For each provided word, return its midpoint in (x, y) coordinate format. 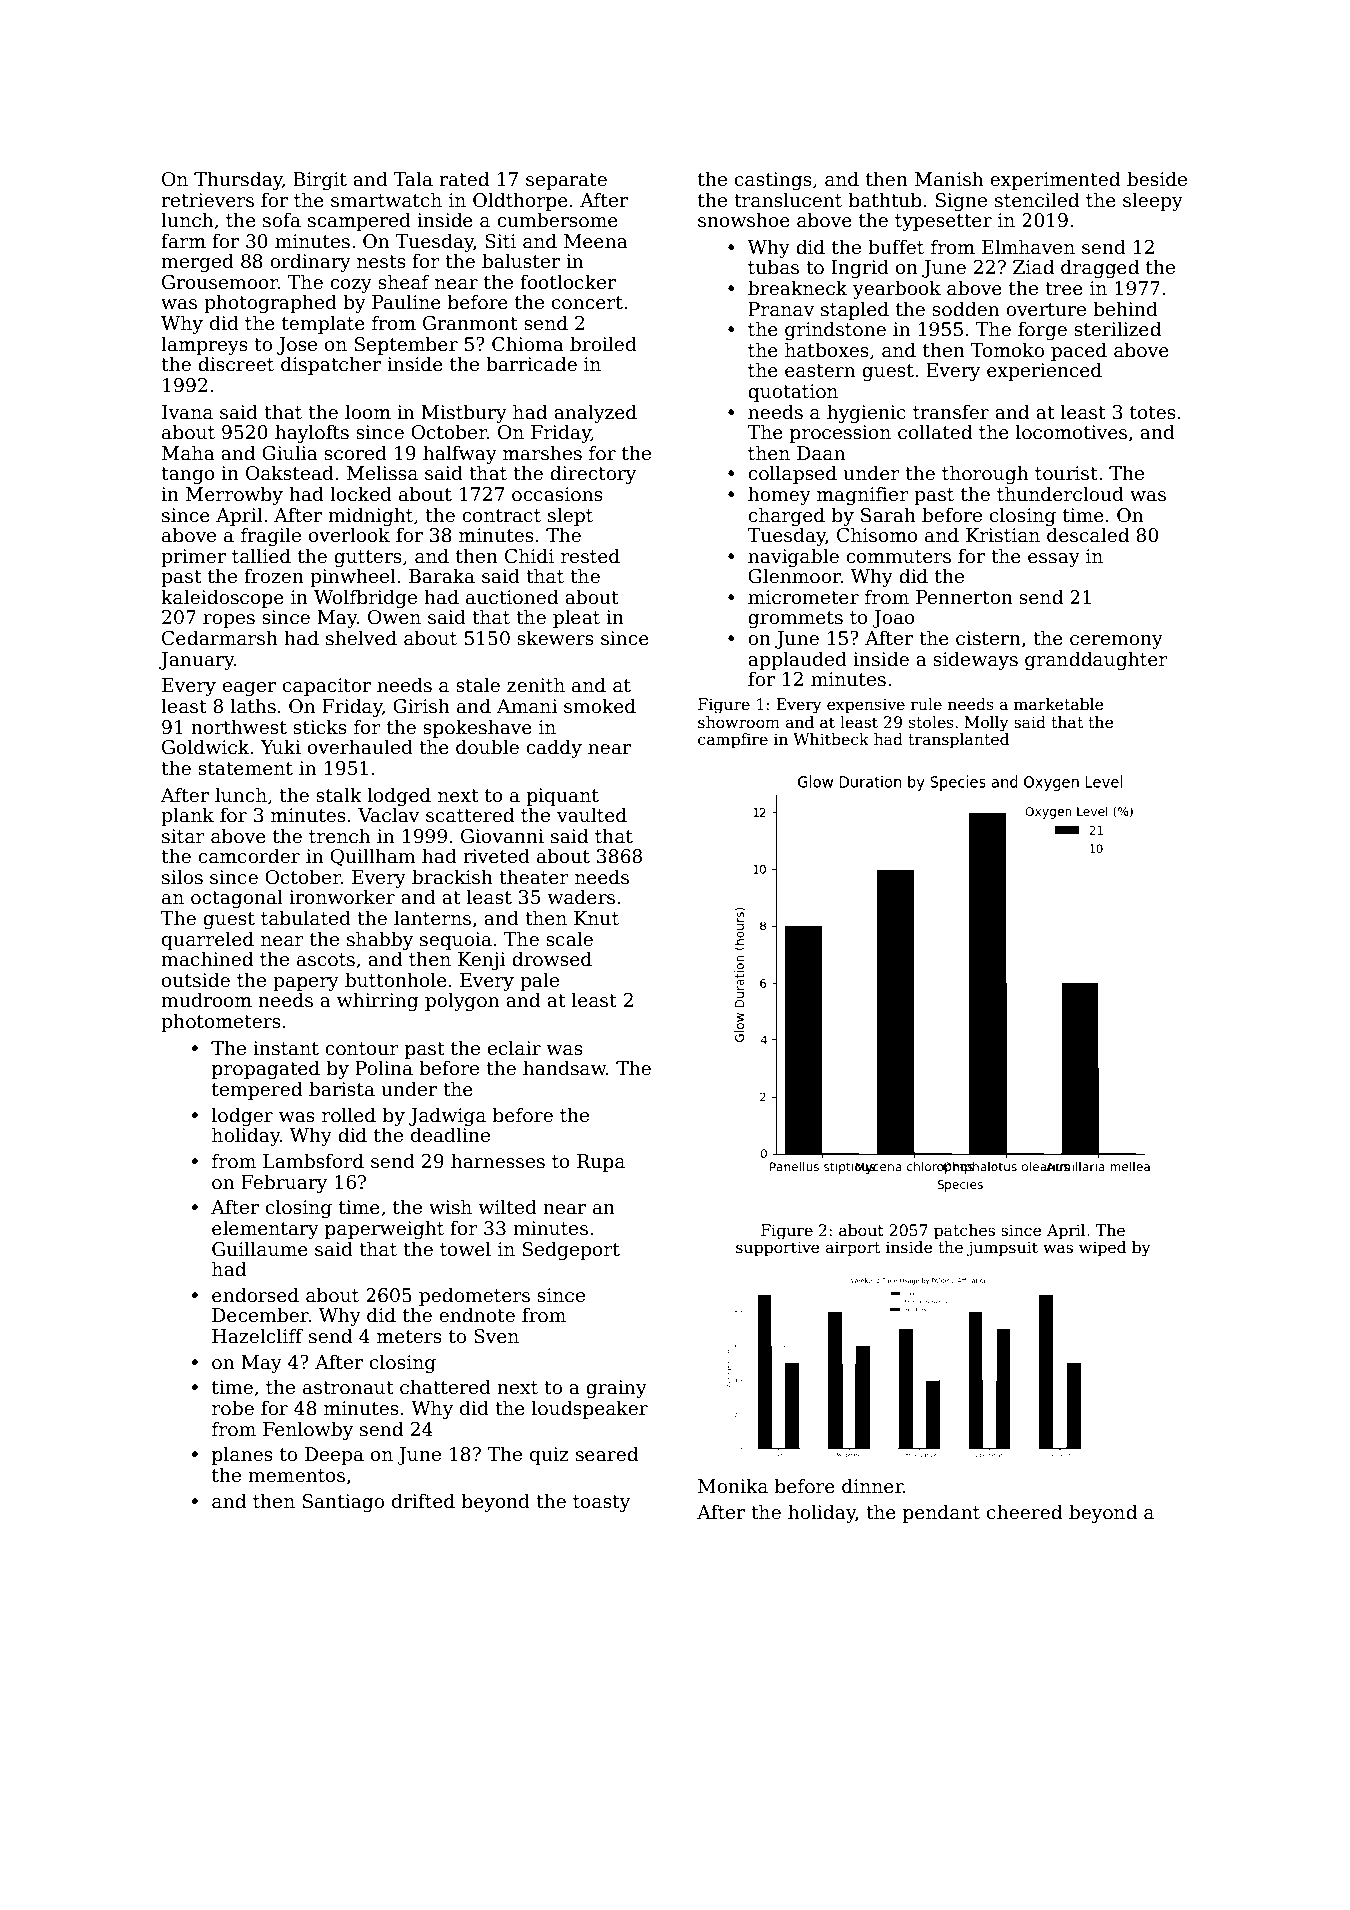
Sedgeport (571, 1250)
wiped (1102, 1248)
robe (233, 1408)
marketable (1058, 704)
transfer (951, 412)
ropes (229, 621)
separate (566, 181)
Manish (949, 179)
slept (570, 516)
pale (539, 981)
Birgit (320, 181)
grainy (616, 1389)
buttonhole (396, 980)
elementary (265, 1229)
